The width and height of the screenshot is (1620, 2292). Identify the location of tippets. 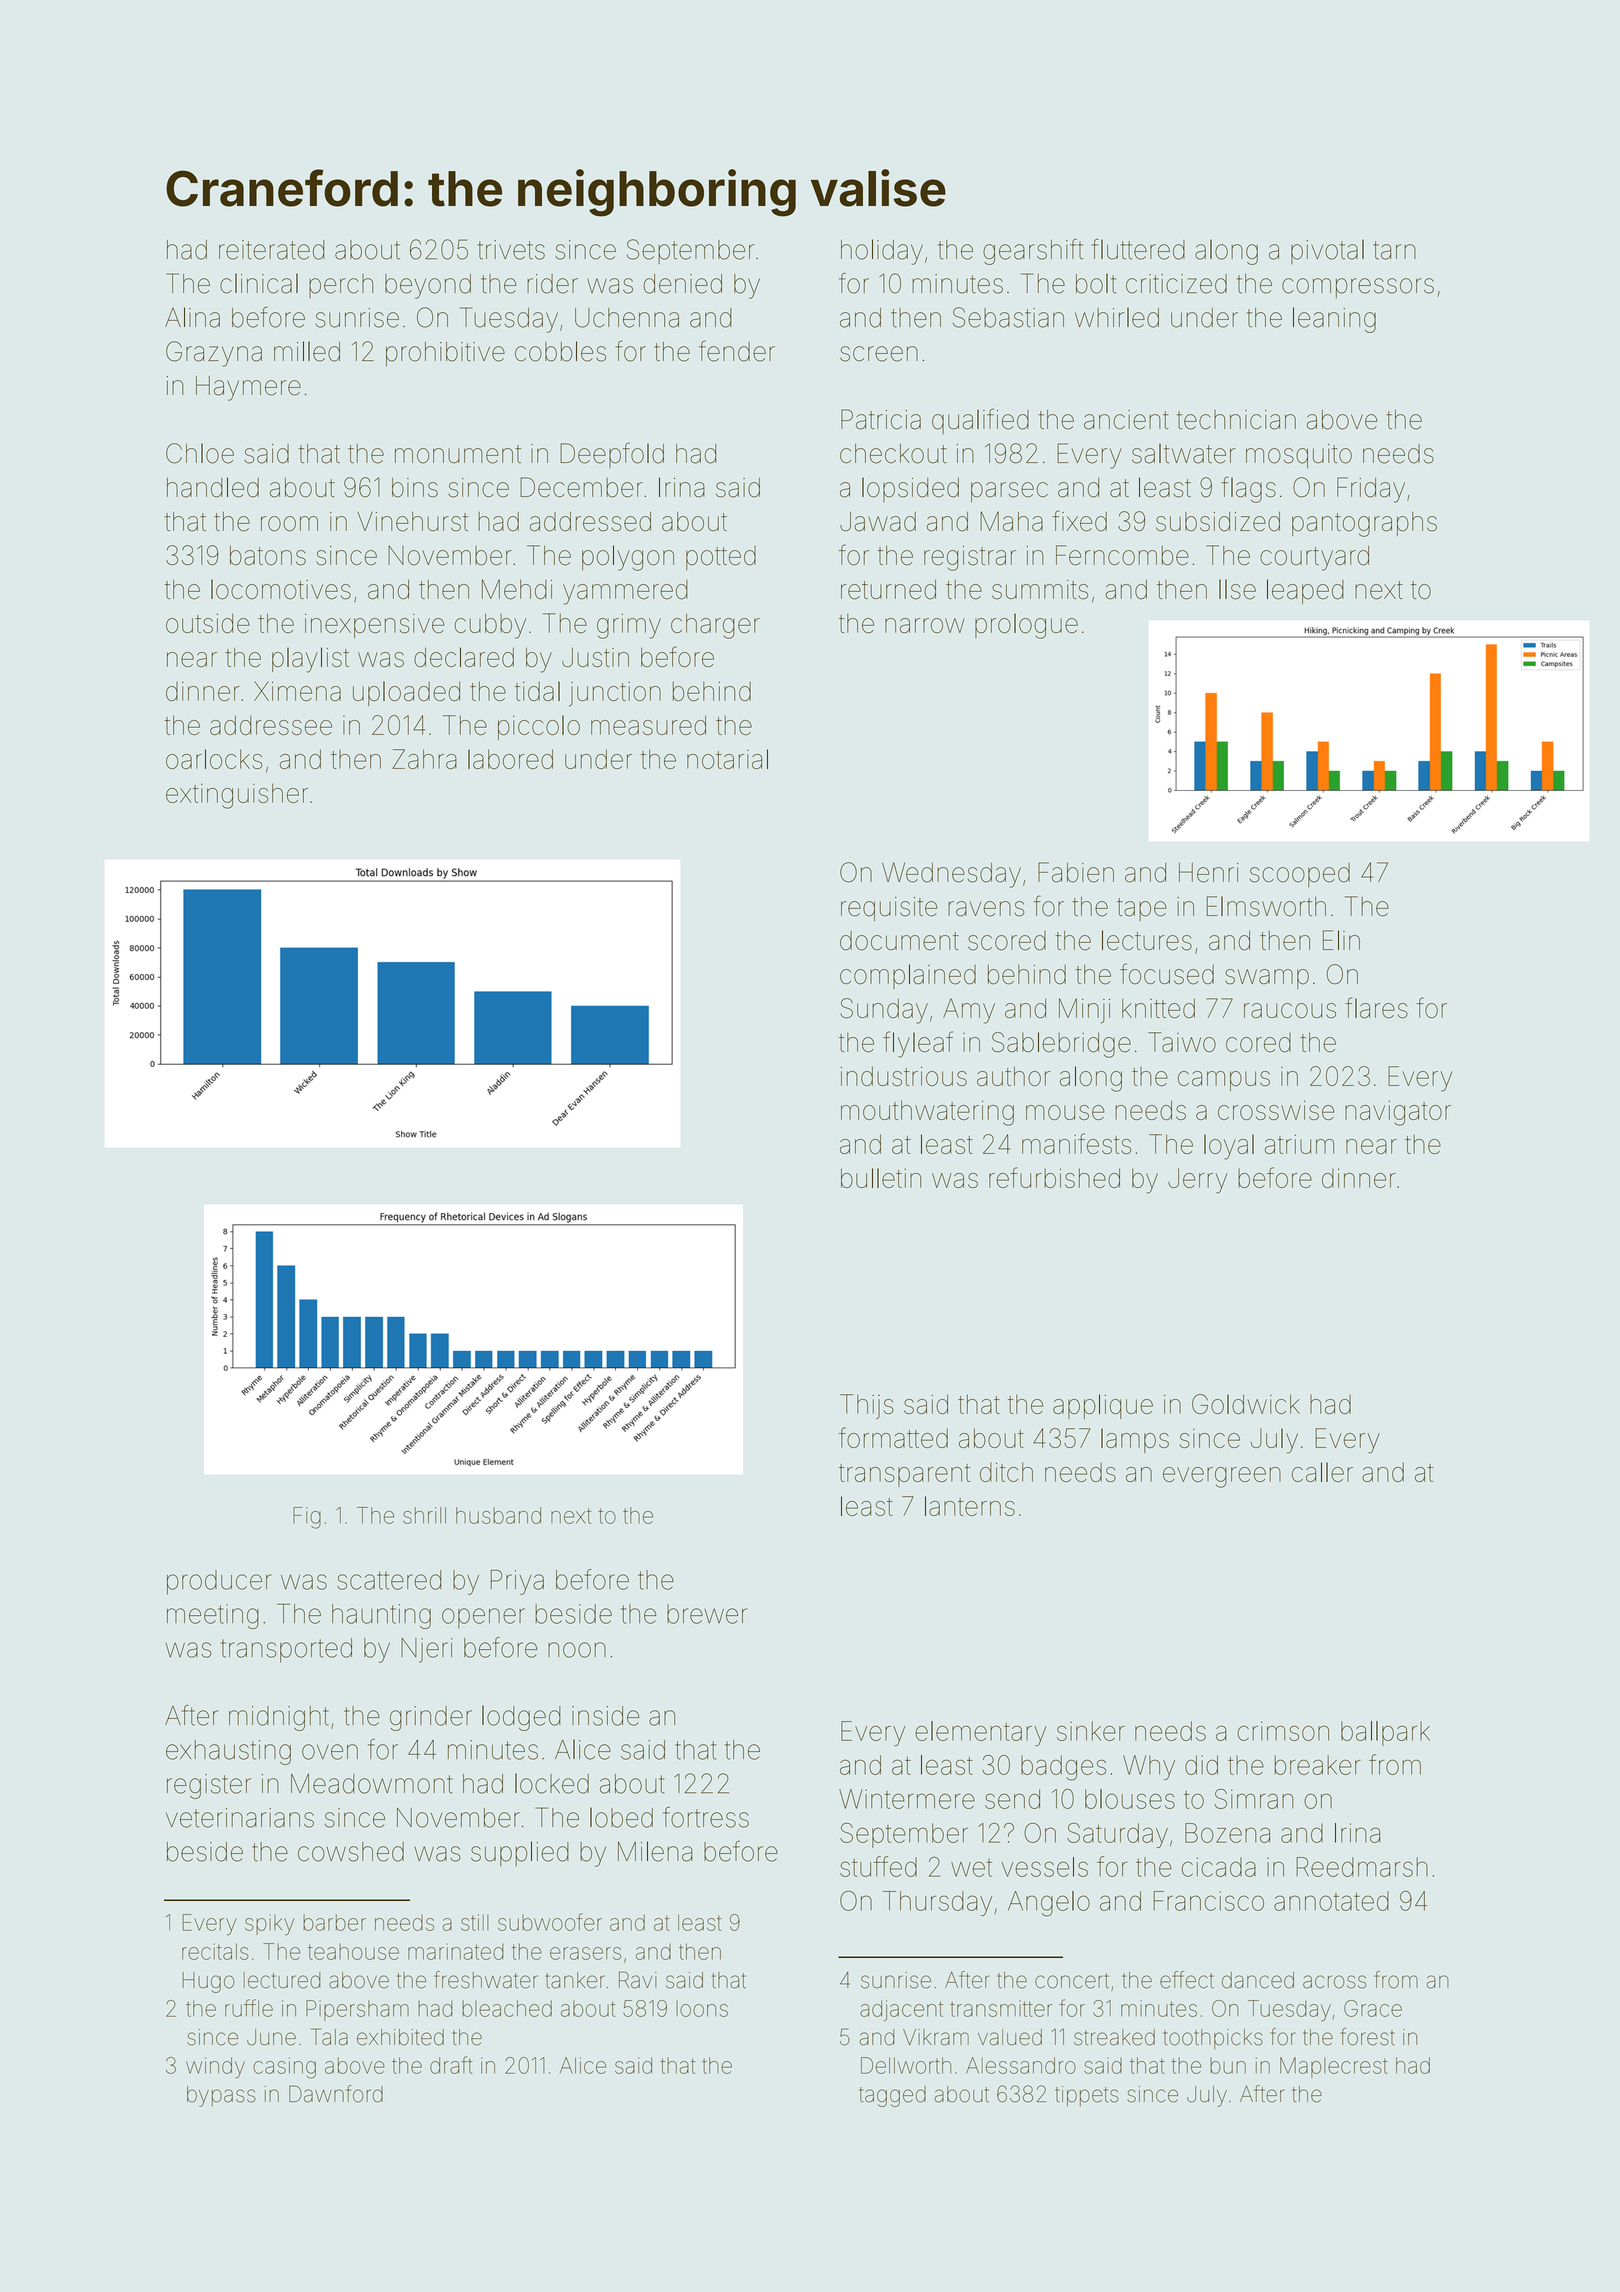
(1087, 2096).
